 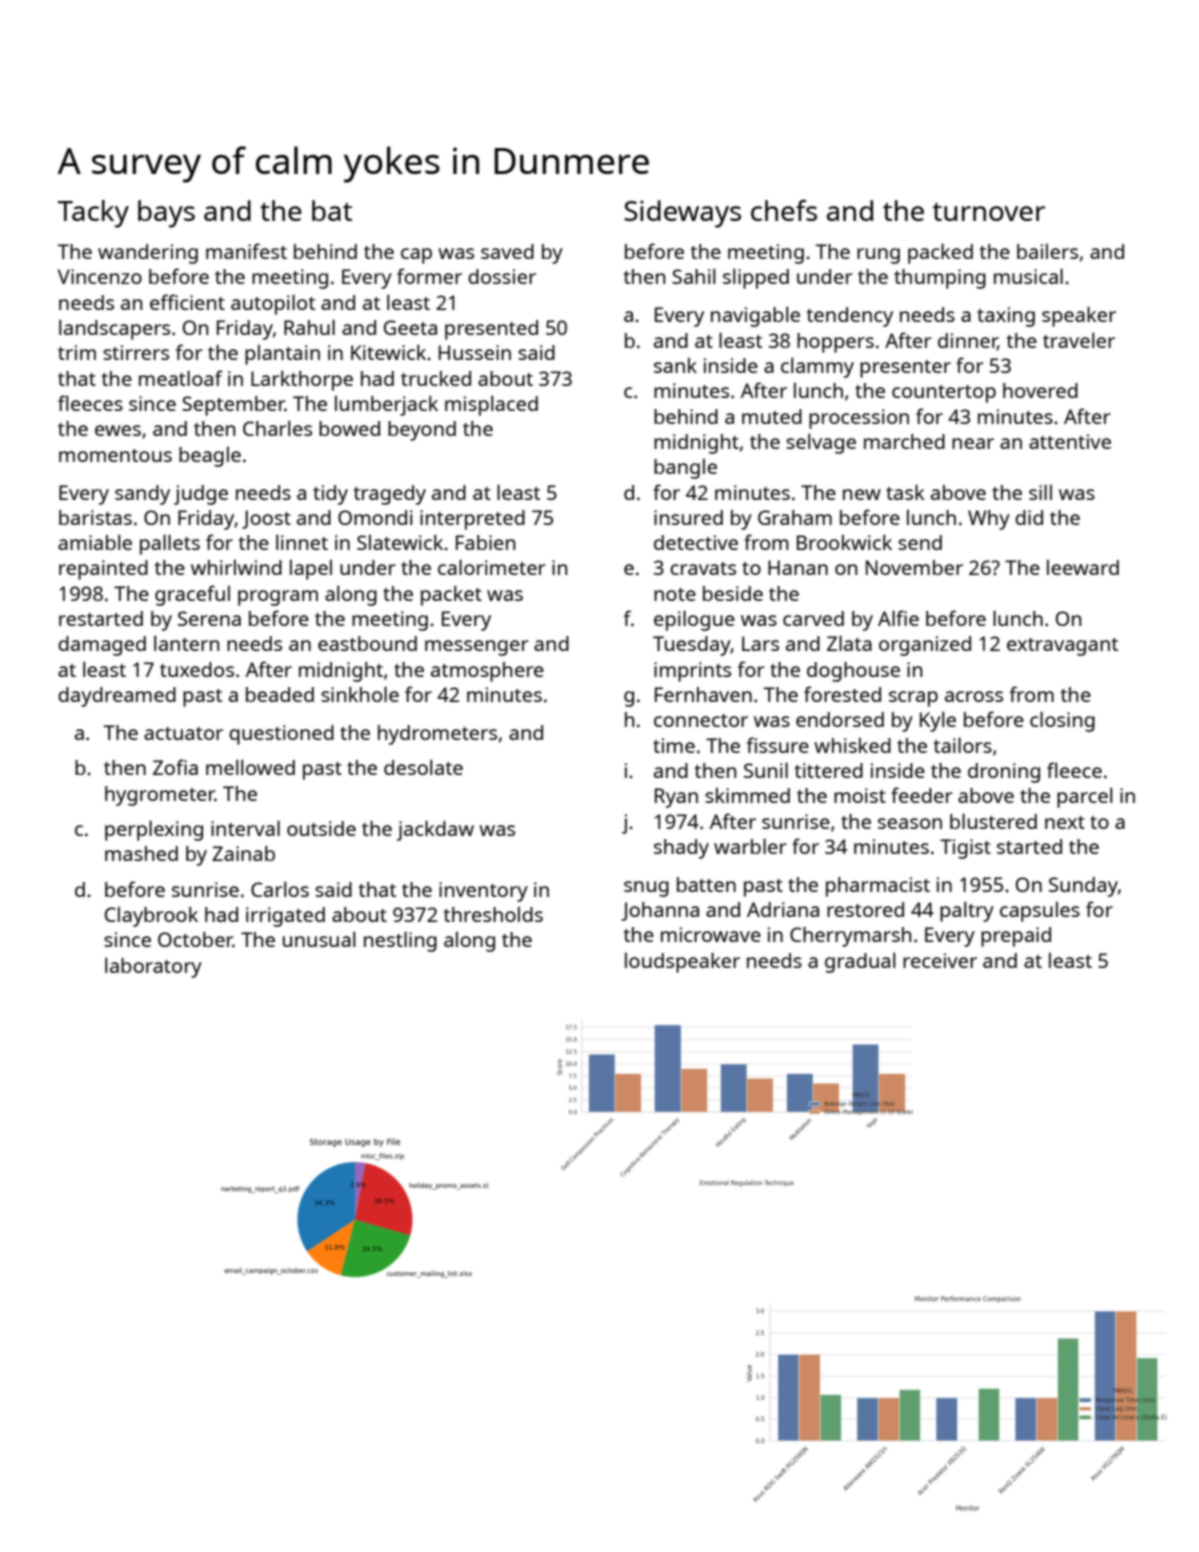 I want to click on Sideways, so click(x=682, y=214).
